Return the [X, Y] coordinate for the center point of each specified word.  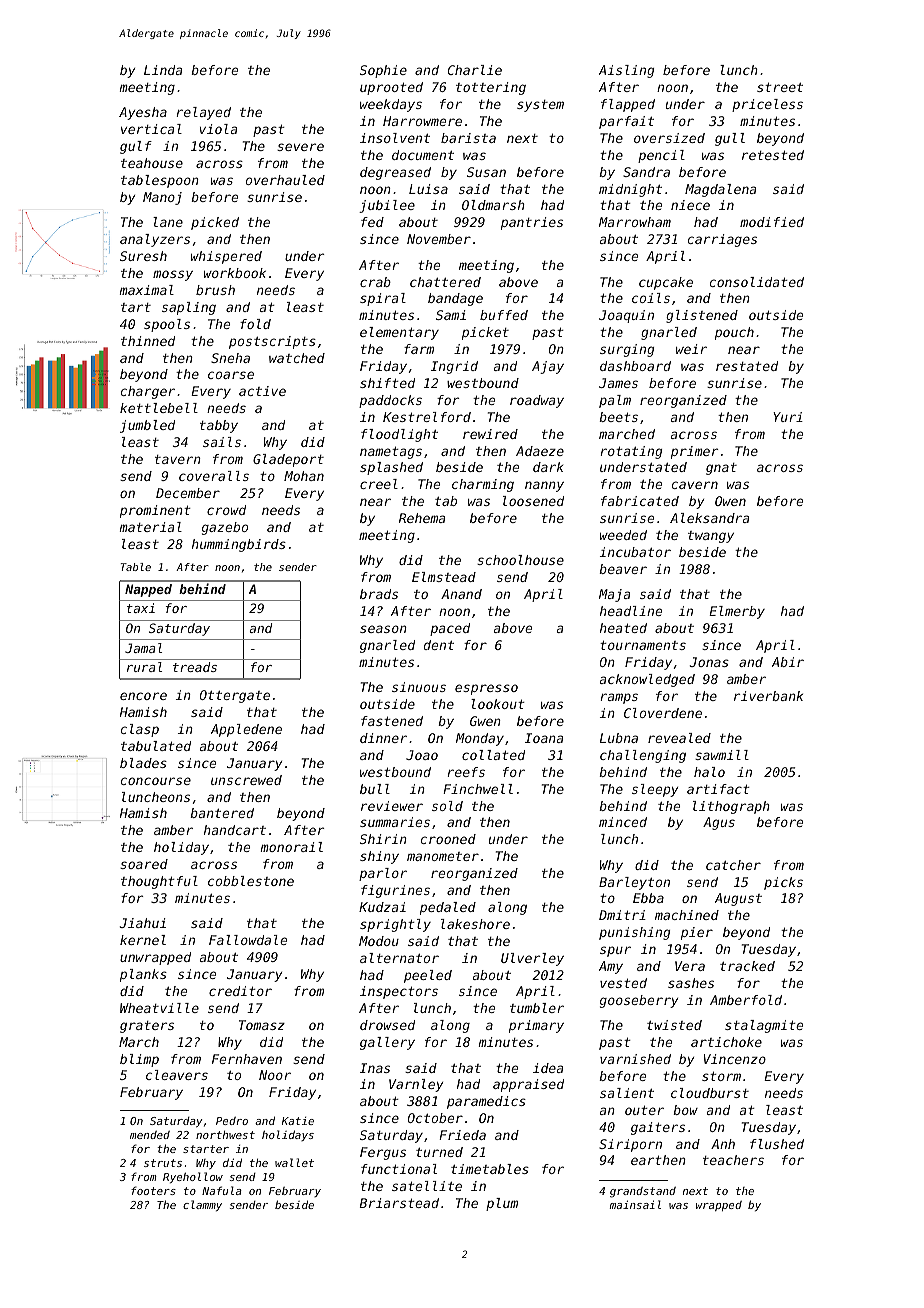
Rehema [422, 518]
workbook [235, 273]
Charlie [475, 70]
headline [631, 611]
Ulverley [532, 959]
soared [144, 864]
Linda [163, 70]
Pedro [232, 1121]
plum [502, 1204]
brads [379, 594]
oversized [669, 138]
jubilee [387, 206]
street [780, 87]
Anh [723, 1144]
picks [783, 883]
